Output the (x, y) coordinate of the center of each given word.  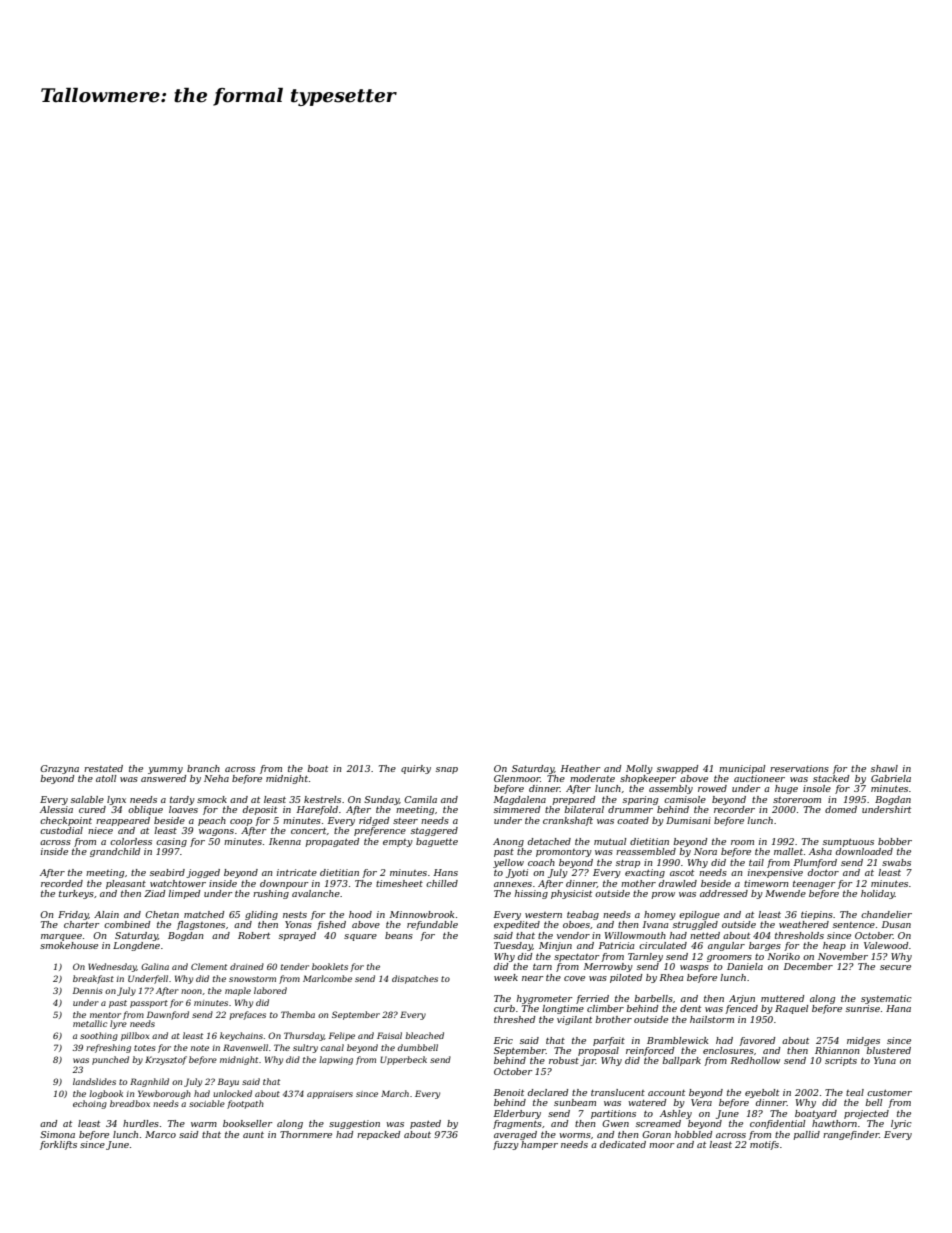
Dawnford (168, 1015)
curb (504, 1008)
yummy (165, 770)
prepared (574, 800)
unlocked (232, 1093)
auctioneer (759, 778)
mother (638, 883)
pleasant (126, 884)
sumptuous (848, 842)
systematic (886, 999)
